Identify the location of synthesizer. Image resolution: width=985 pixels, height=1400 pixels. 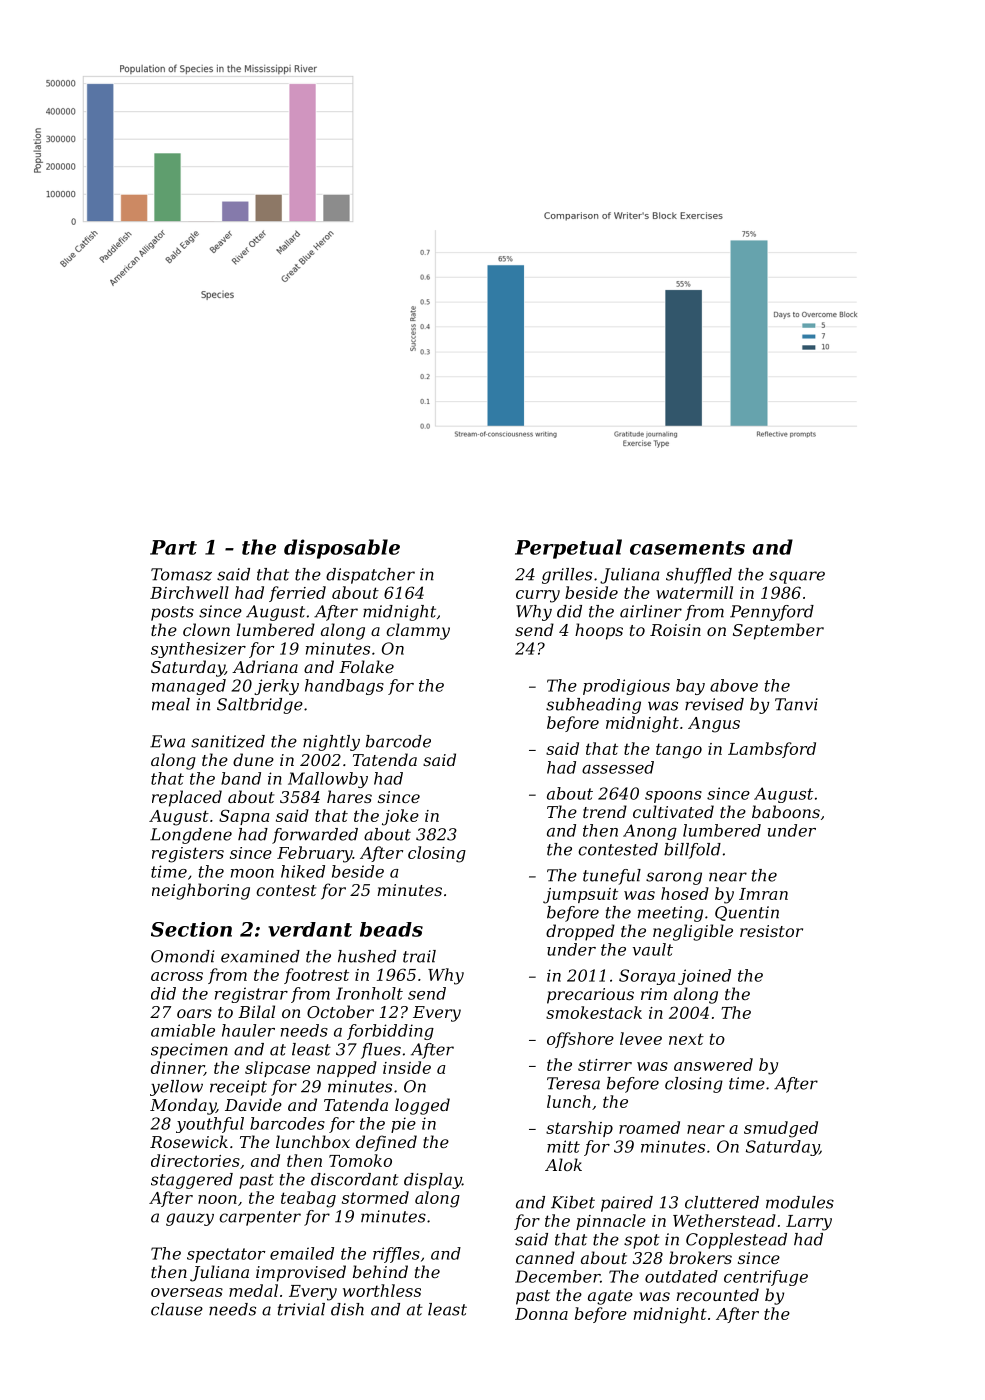
(198, 650).
